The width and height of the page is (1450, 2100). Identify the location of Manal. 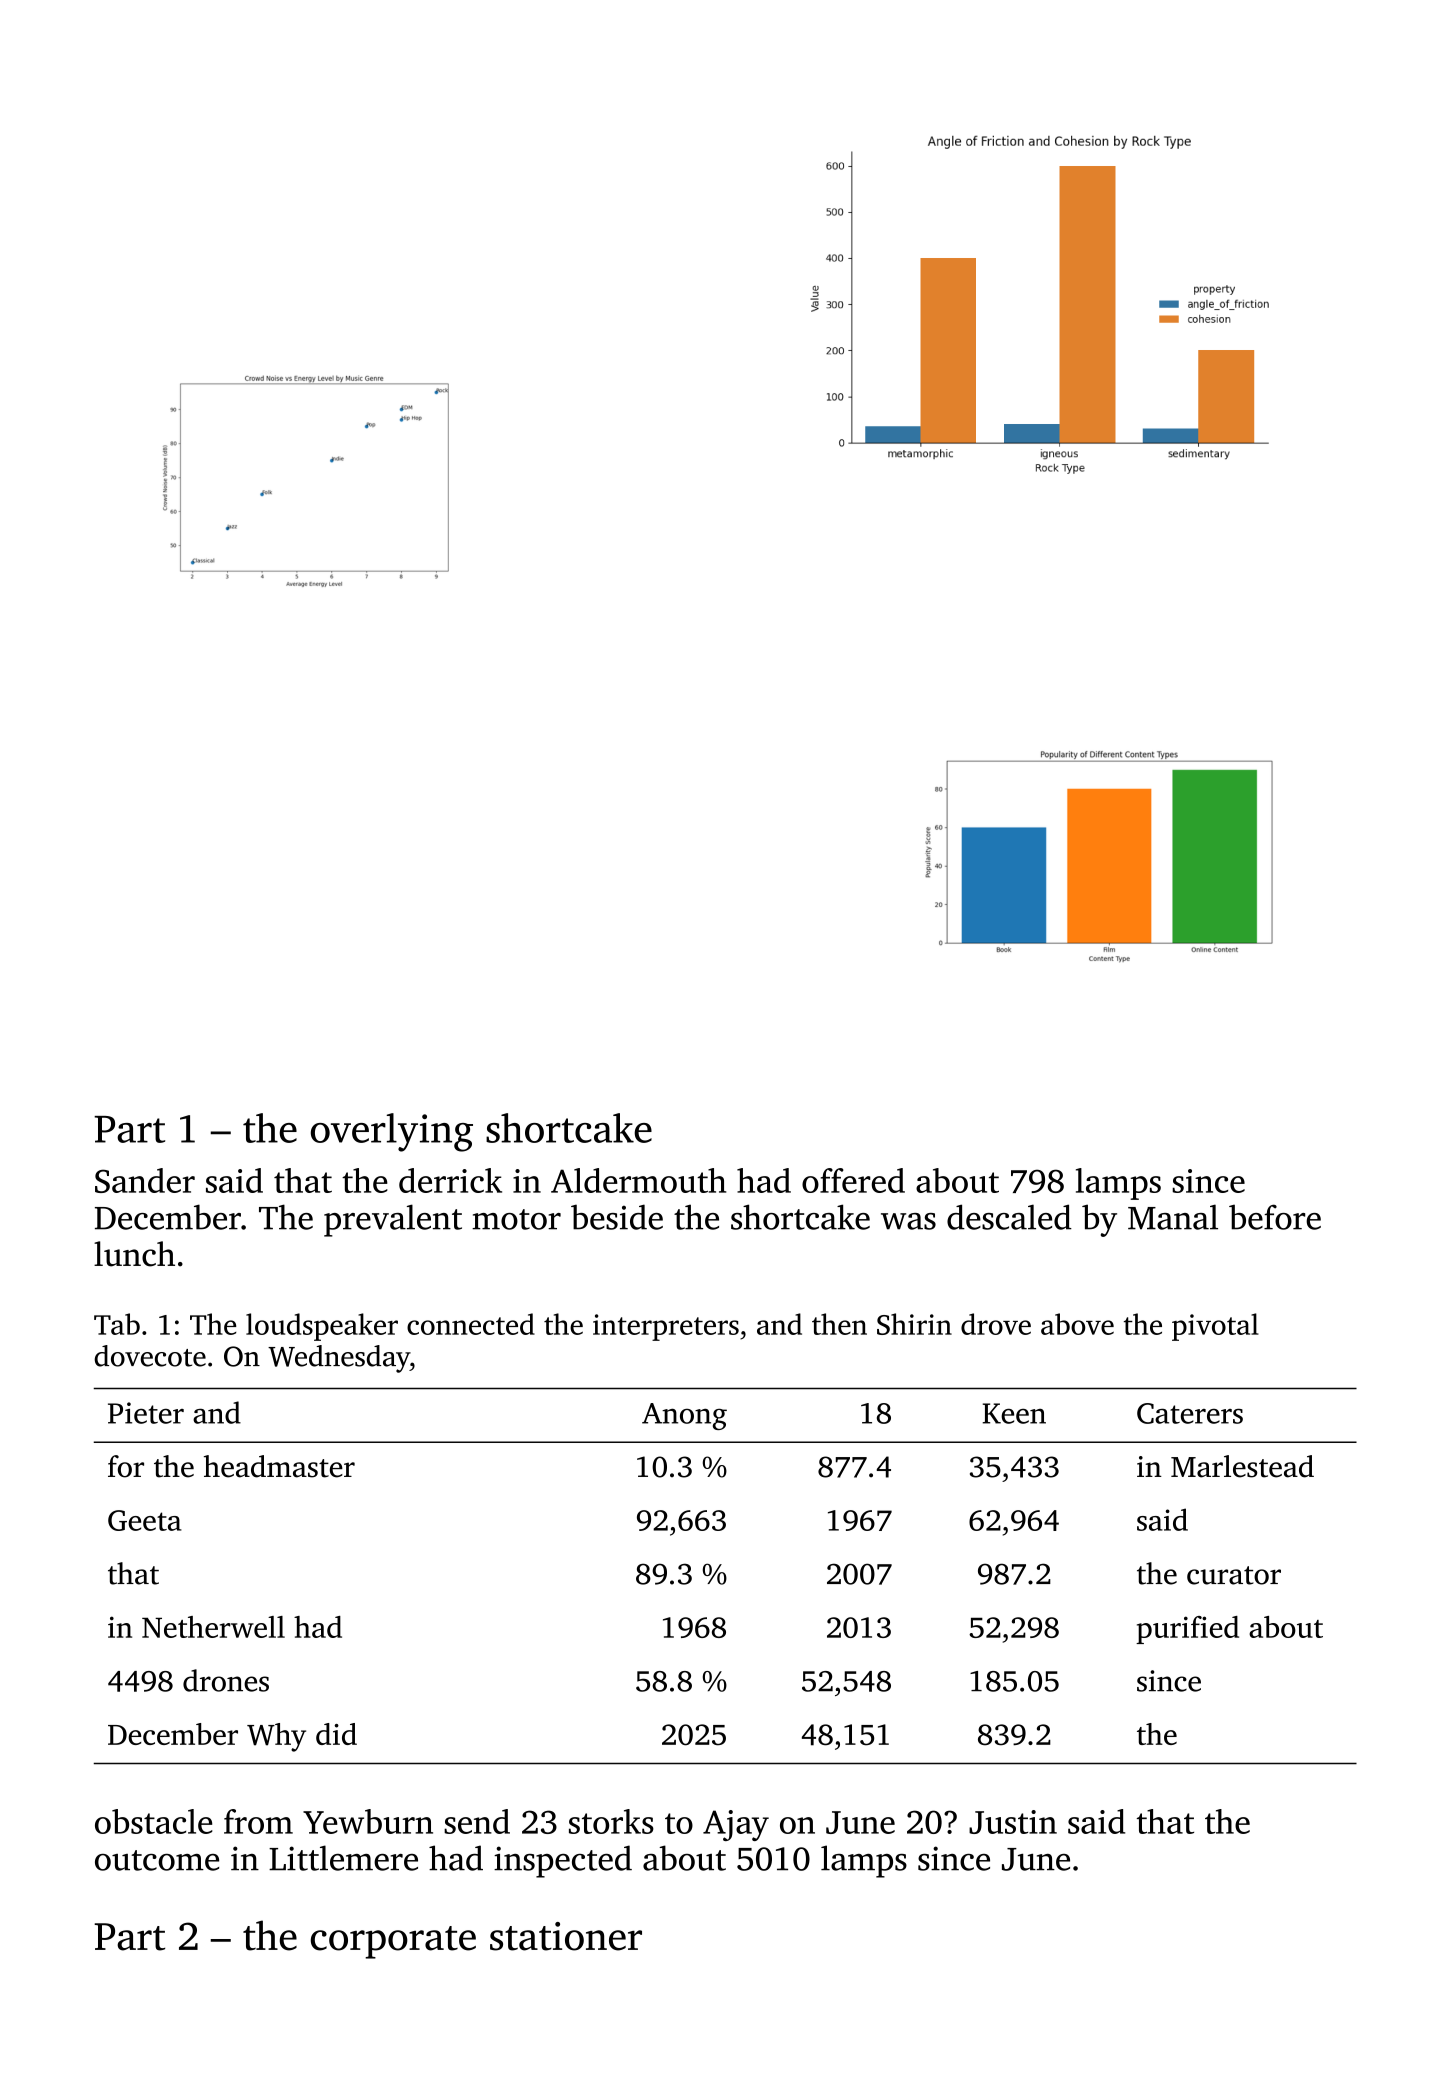
(1173, 1217).
